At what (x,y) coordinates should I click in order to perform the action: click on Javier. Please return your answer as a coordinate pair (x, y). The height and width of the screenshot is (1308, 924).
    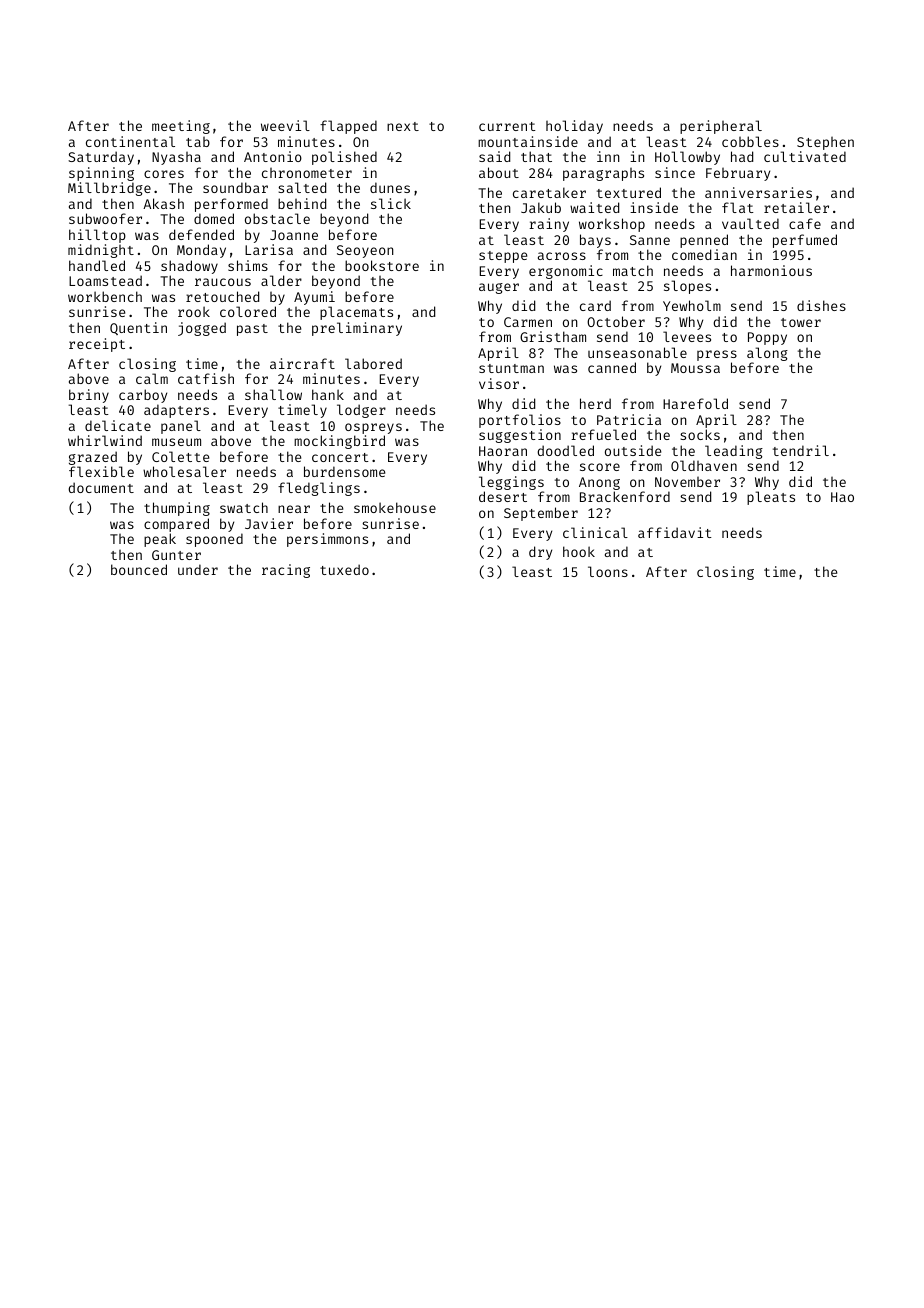
    Looking at the image, I should click on (269, 523).
